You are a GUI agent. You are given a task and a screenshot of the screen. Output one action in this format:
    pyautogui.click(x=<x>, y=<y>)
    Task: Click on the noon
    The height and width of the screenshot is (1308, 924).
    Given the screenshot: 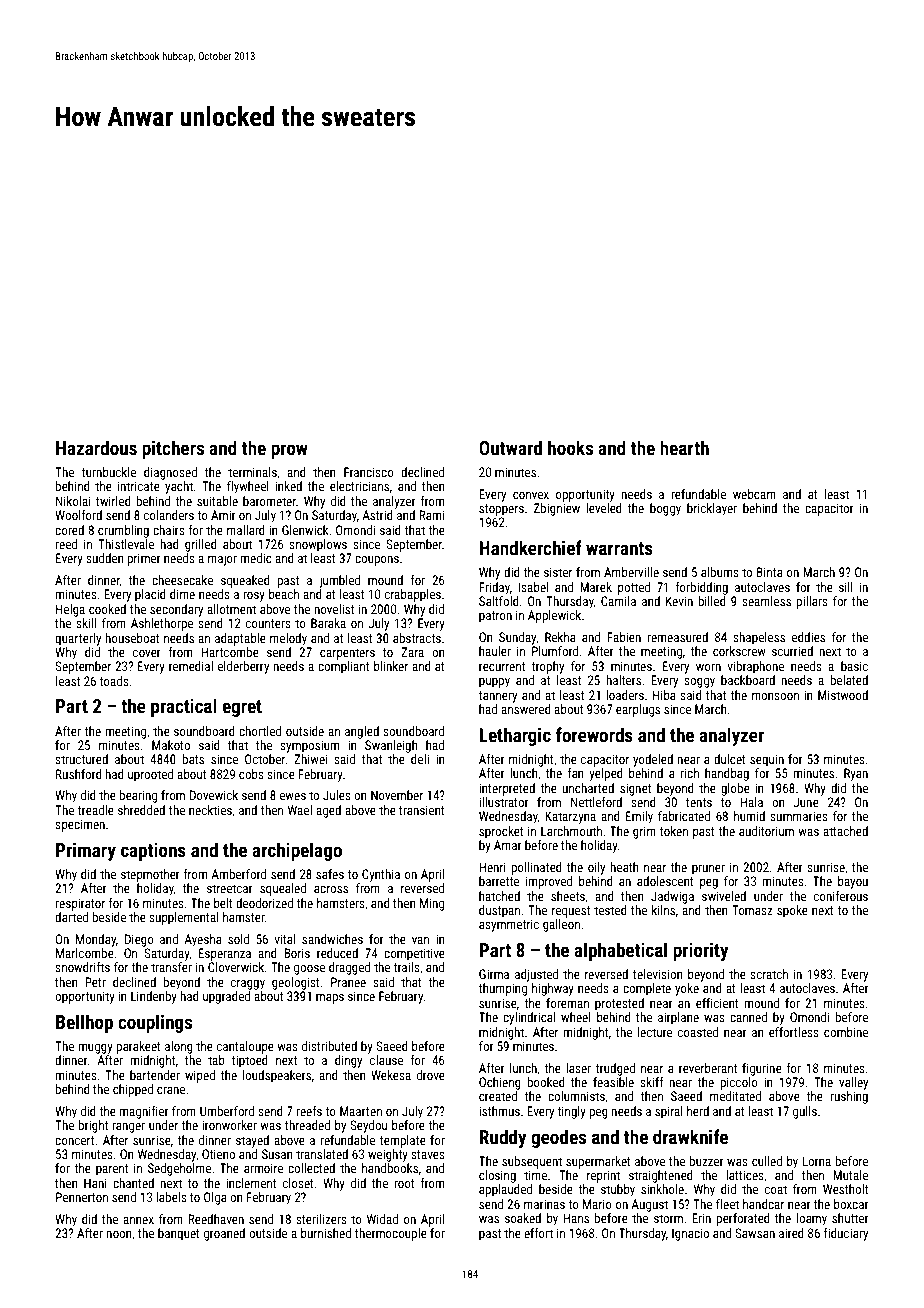 What is the action you would take?
    pyautogui.click(x=119, y=1234)
